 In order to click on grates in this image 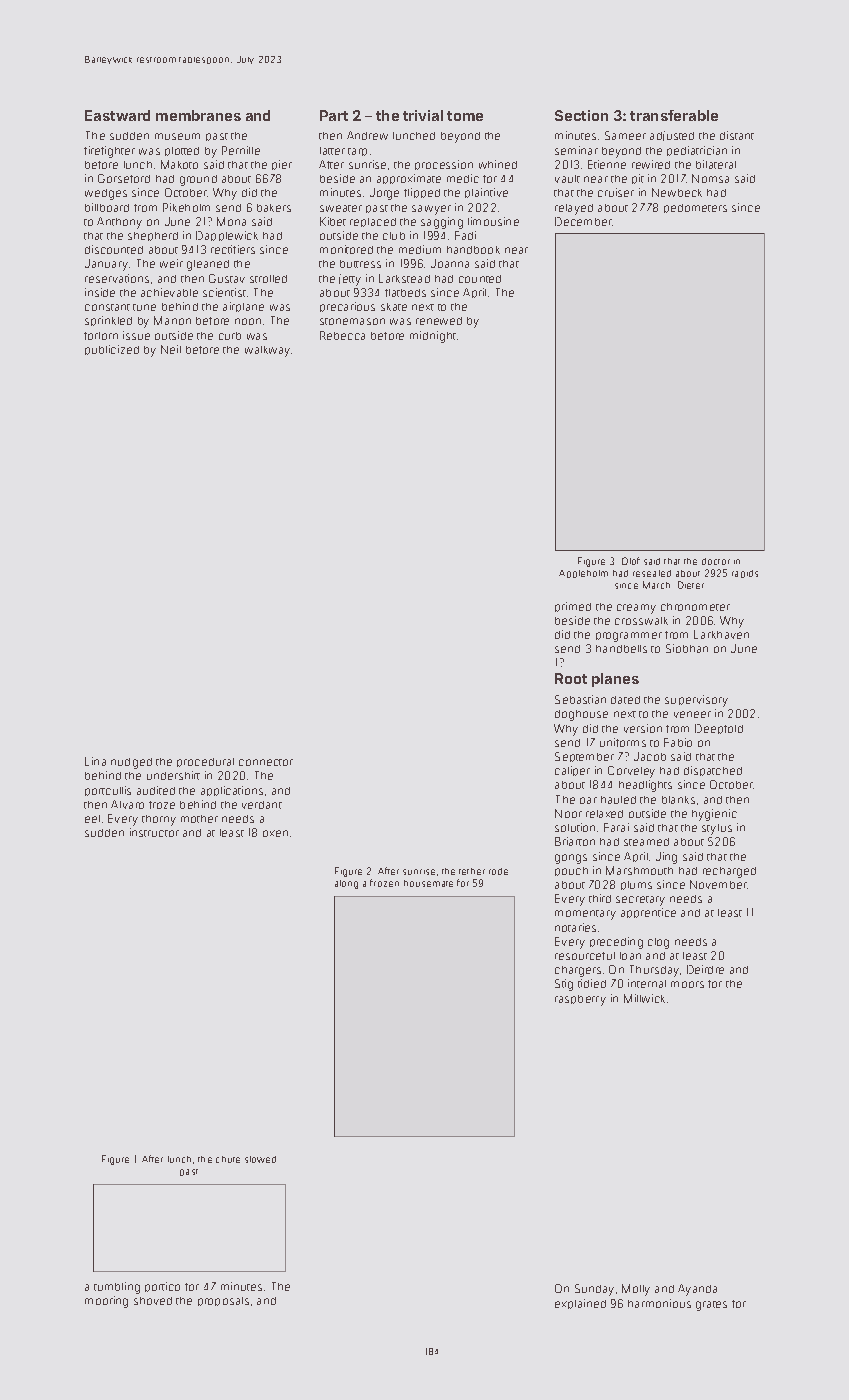, I will do `click(711, 1306)`.
